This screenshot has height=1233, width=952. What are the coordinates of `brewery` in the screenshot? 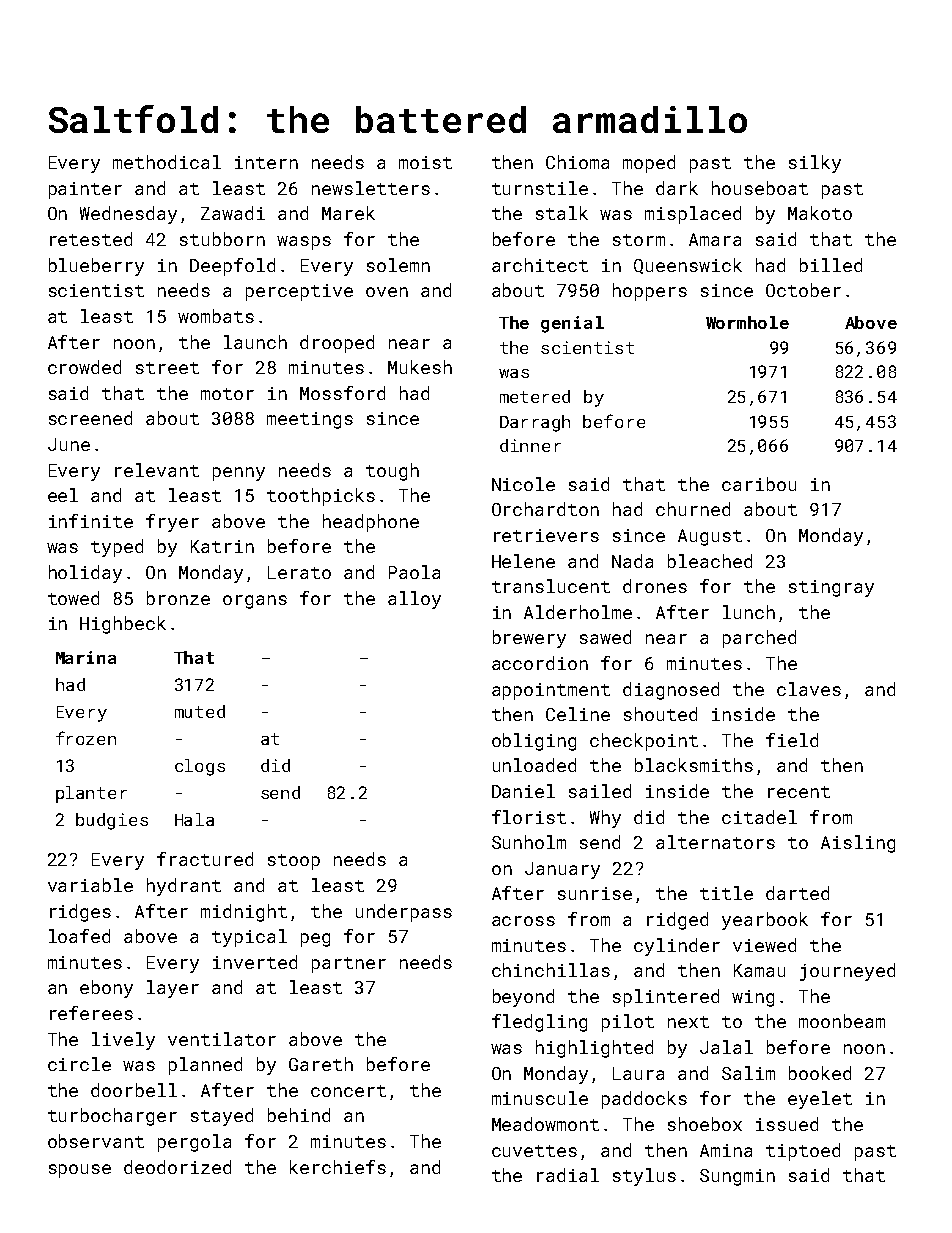 It's located at (529, 639).
